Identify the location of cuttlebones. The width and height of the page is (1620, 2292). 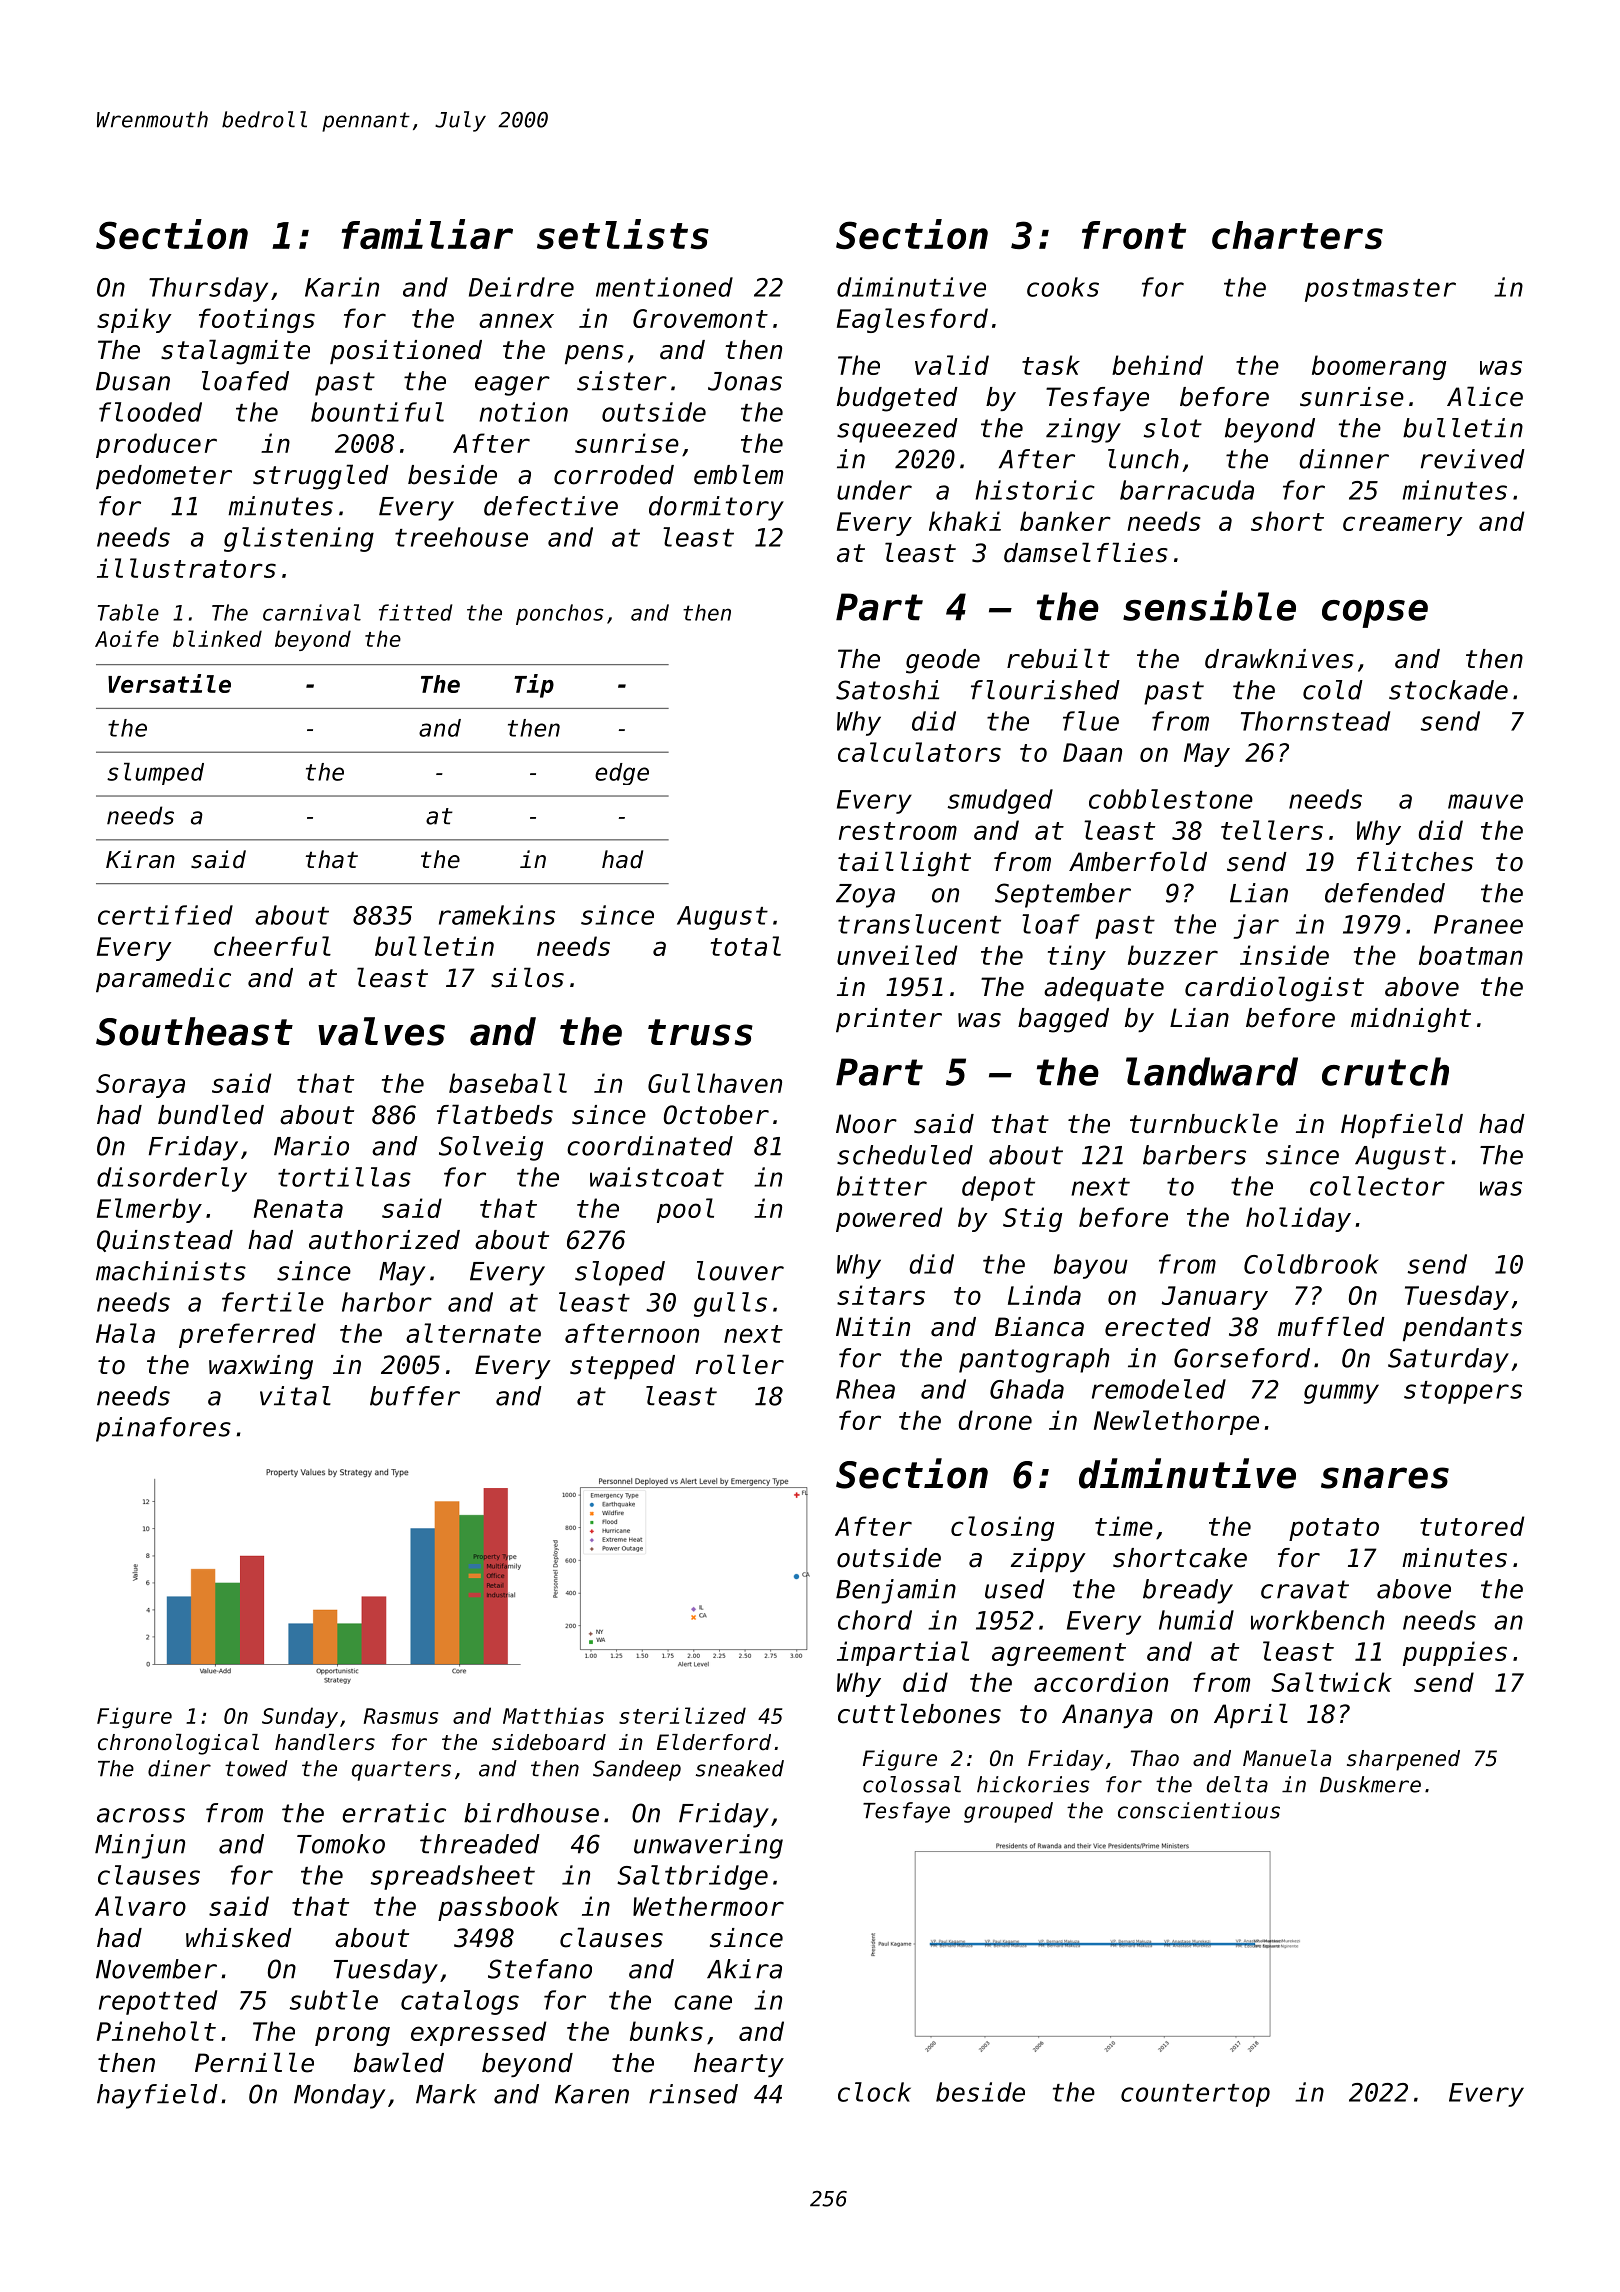
(919, 1713).
